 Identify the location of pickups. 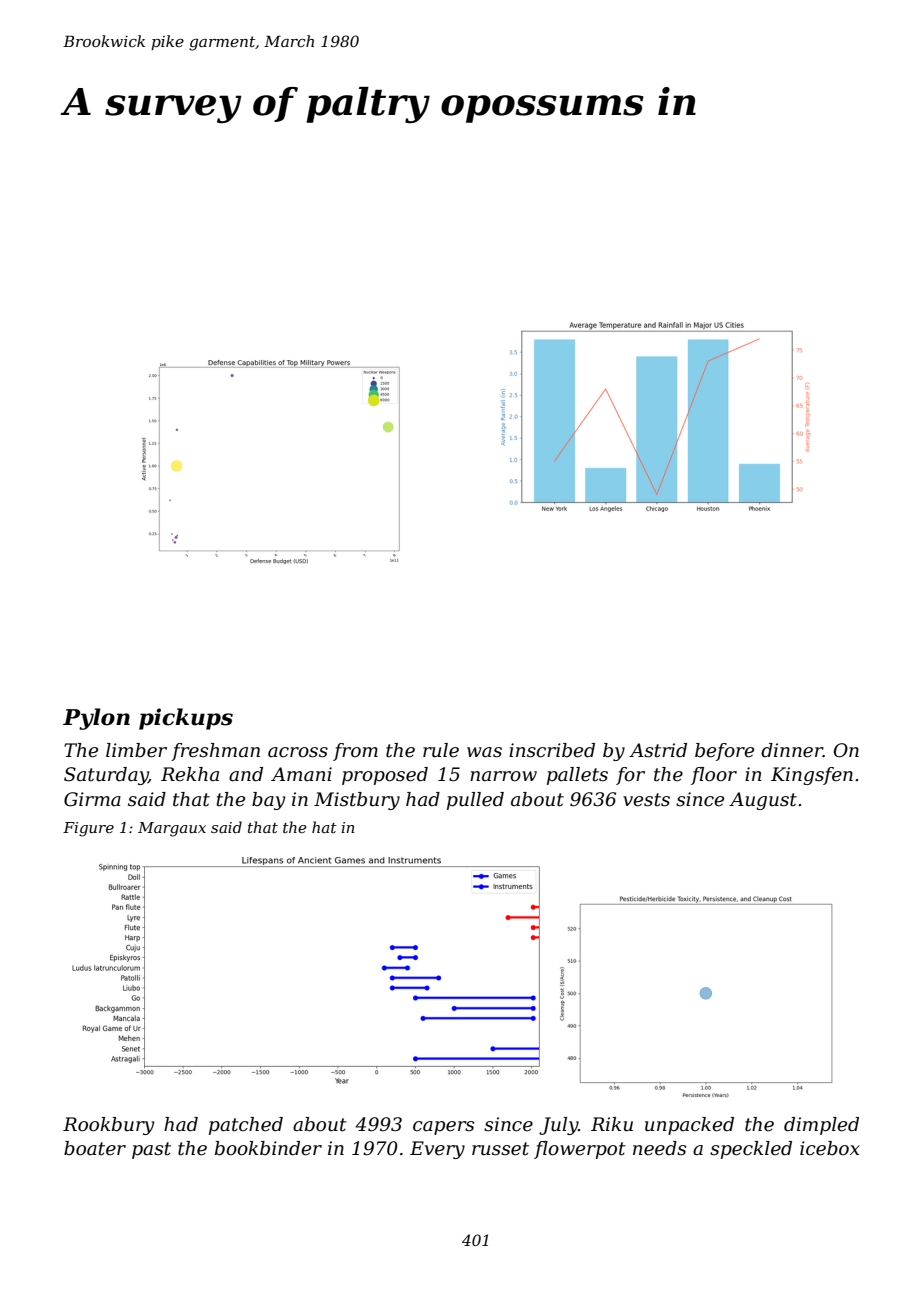
(186, 719).
